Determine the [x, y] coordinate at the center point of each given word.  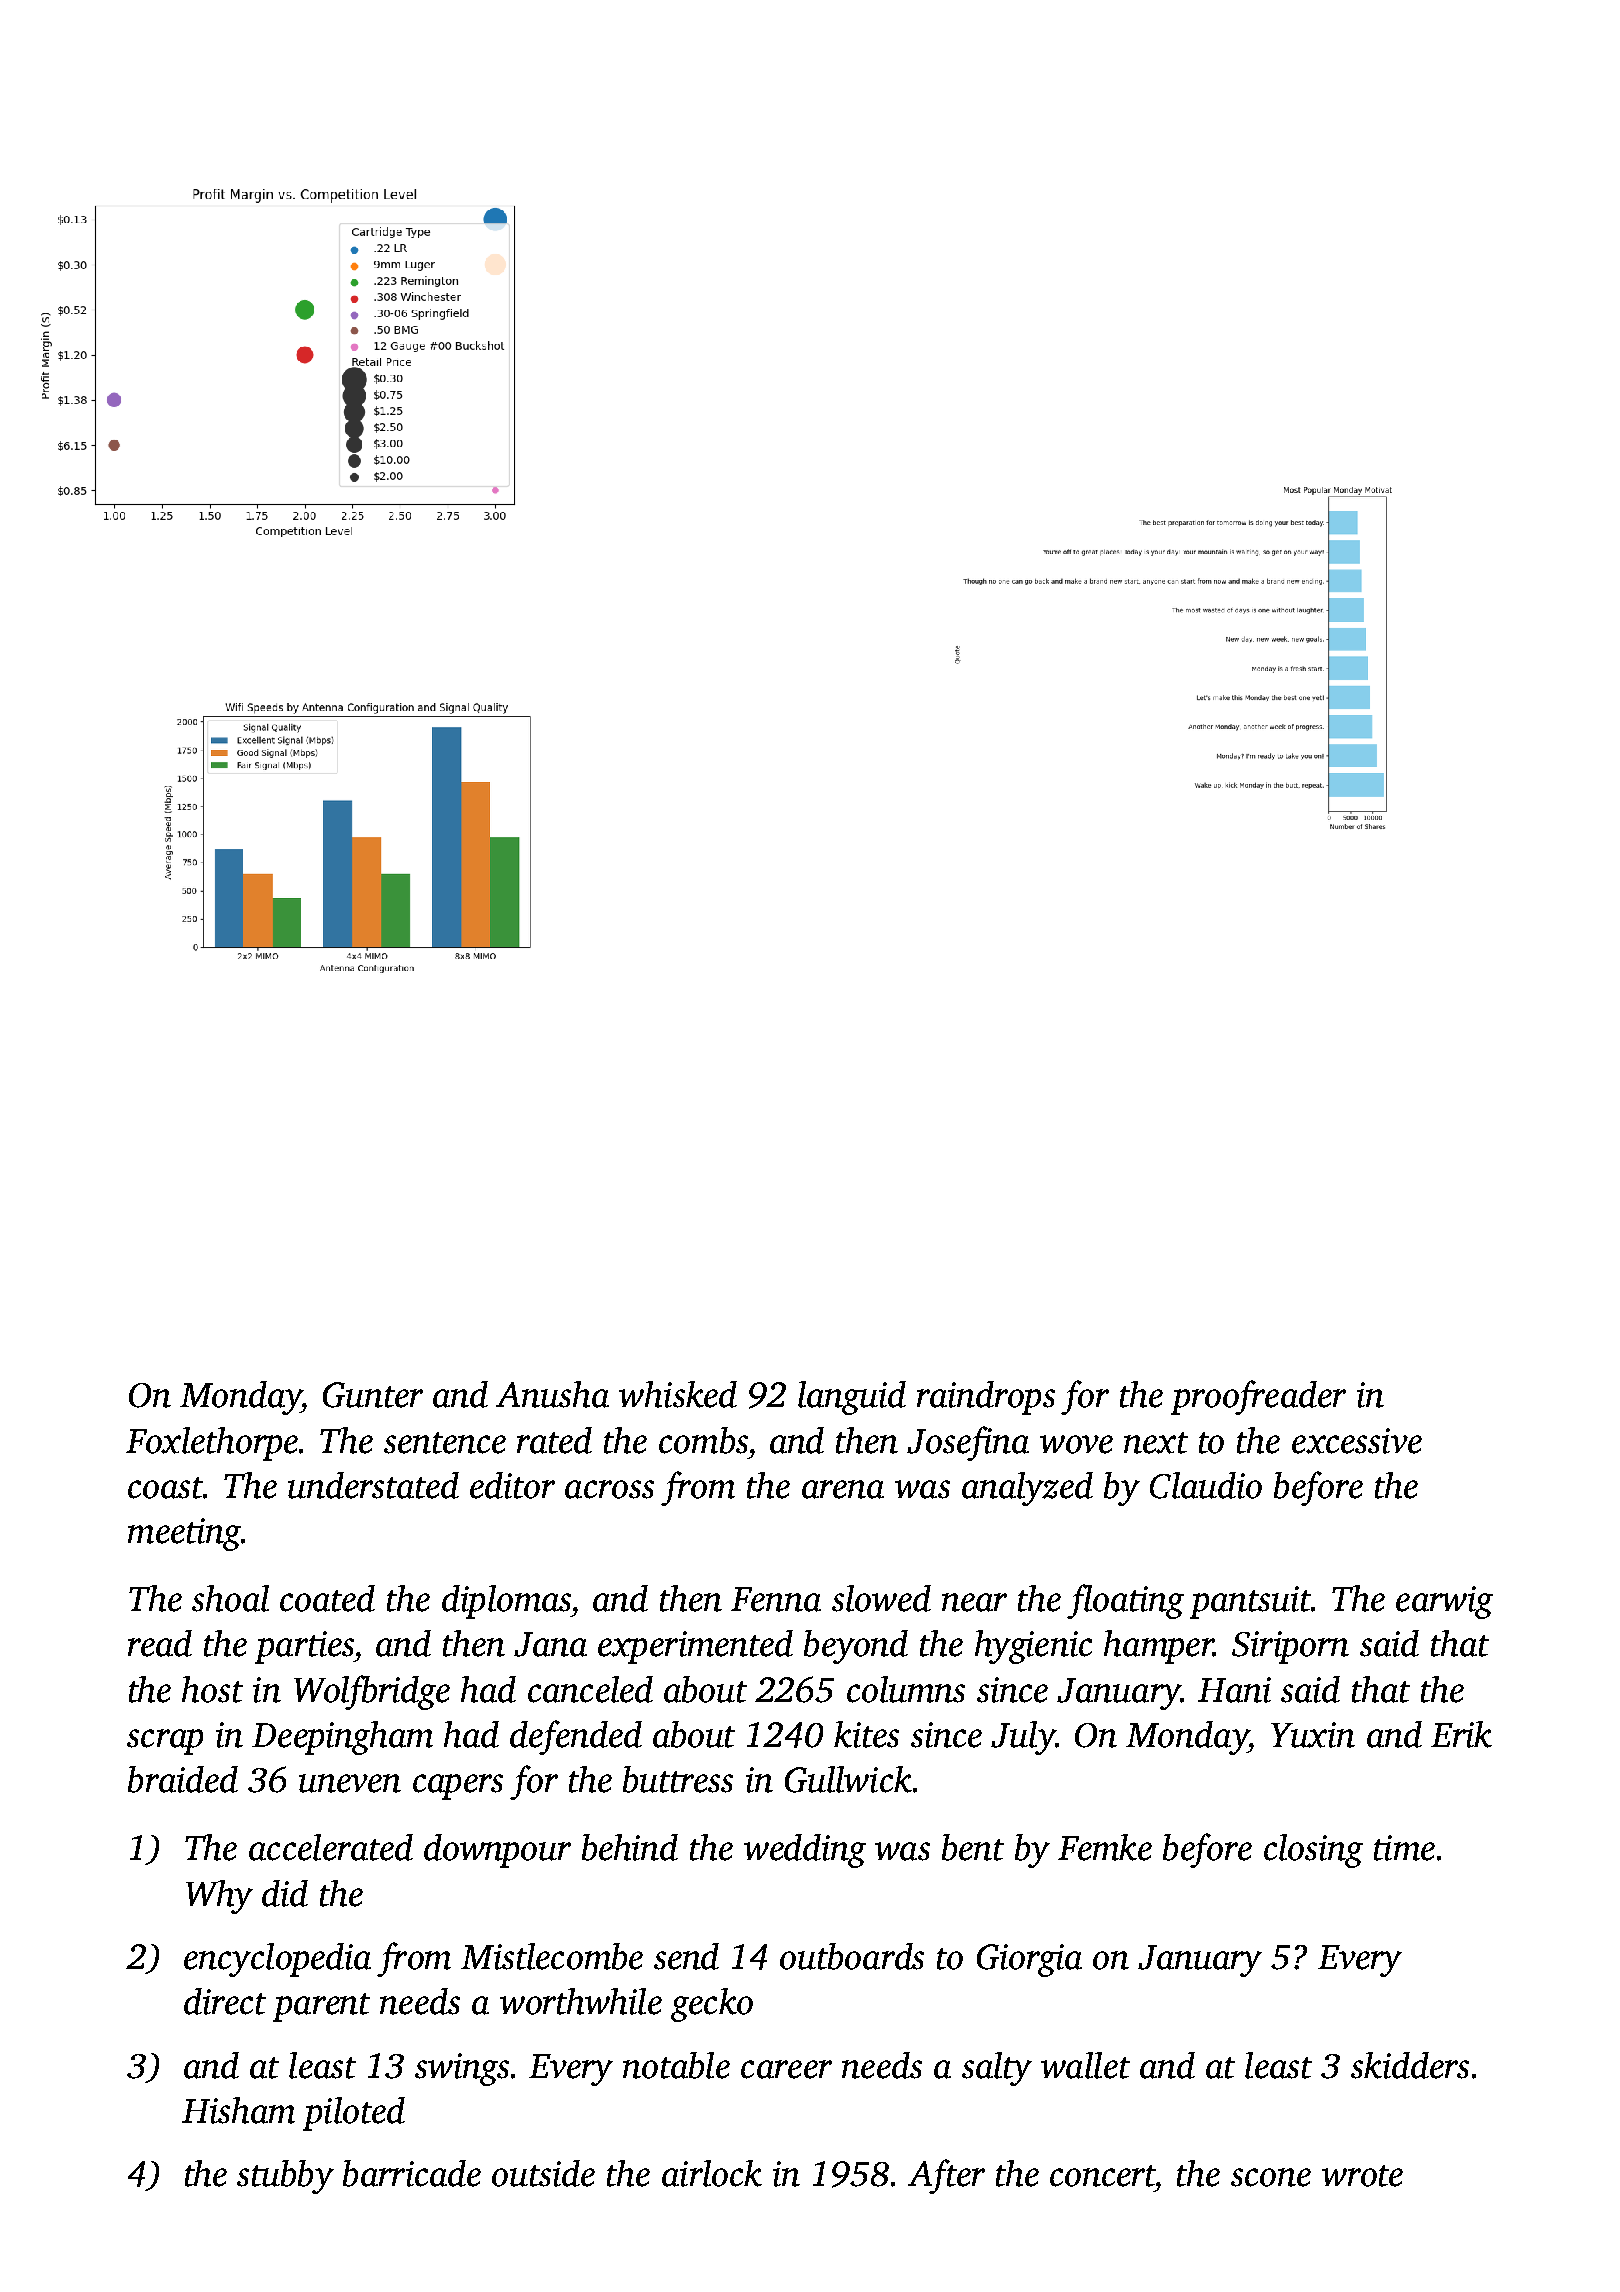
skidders [1410, 2065]
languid [852, 1398]
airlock [712, 2173]
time [1404, 1848]
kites [866, 1734]
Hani [1234, 1690]
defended [576, 1737]
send [686, 1956]
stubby [285, 2177]
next [1156, 1443]
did [285, 1893]
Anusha [552, 1394]
